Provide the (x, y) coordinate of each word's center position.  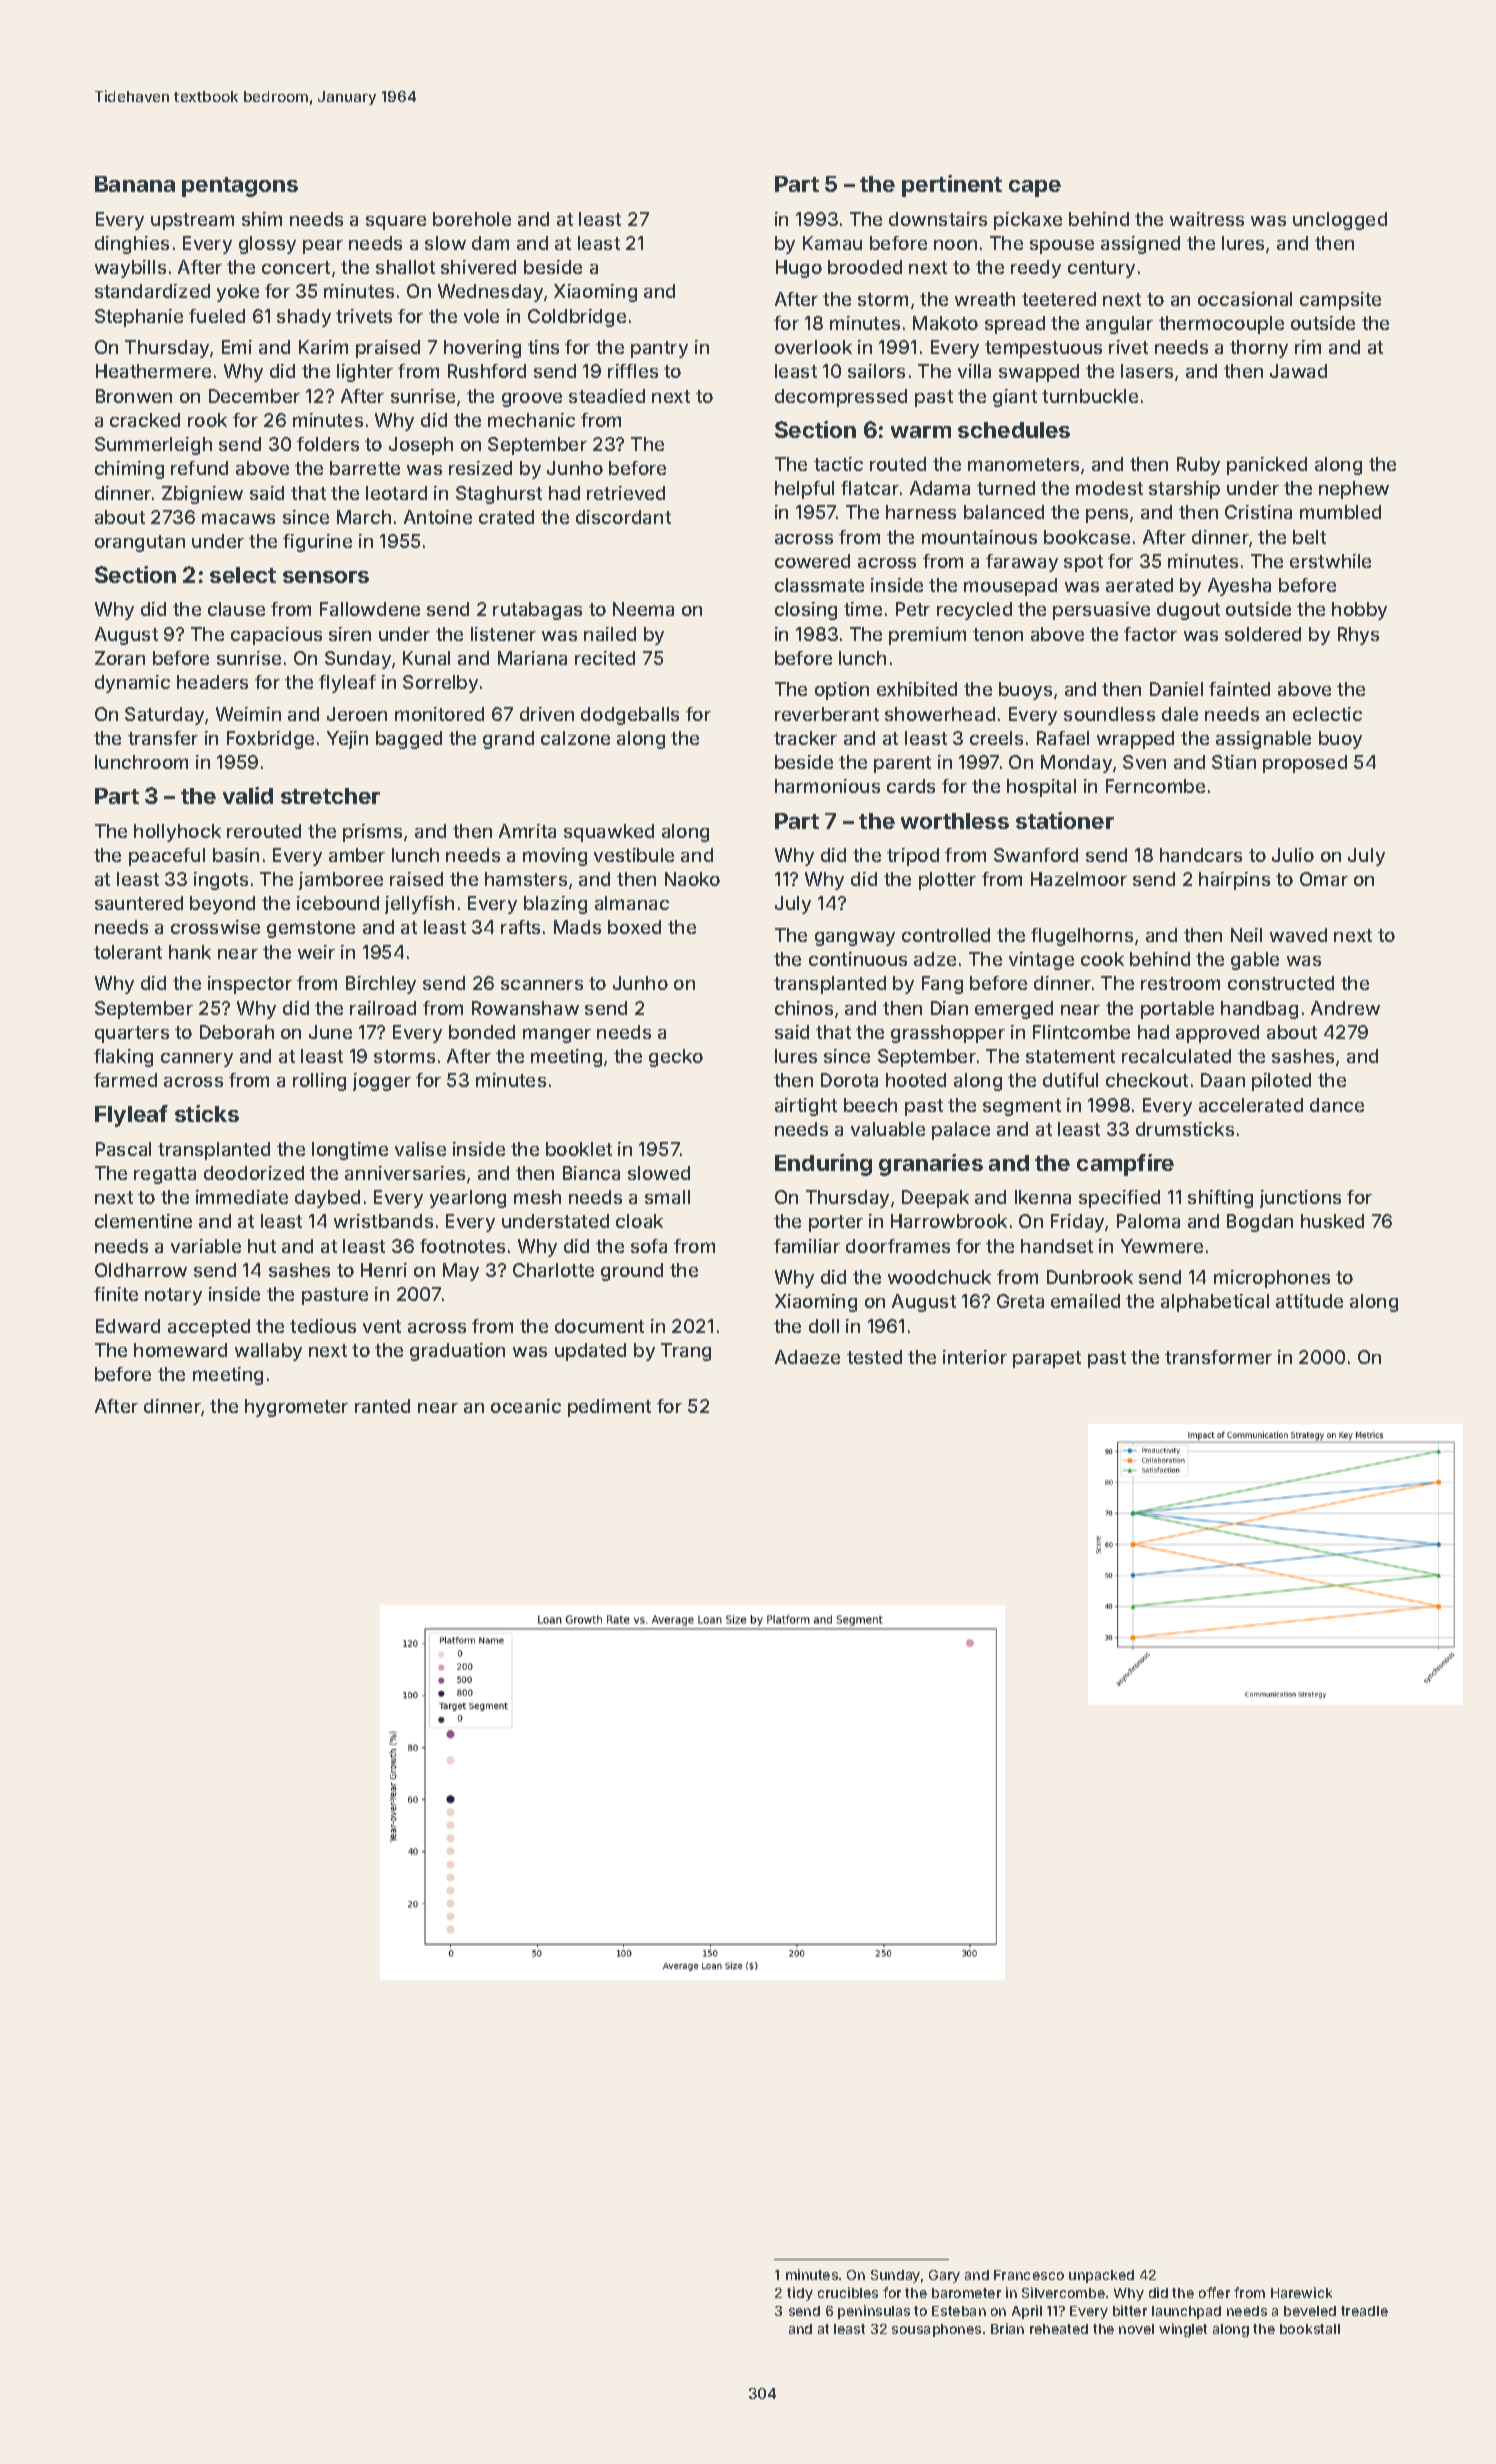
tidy (800, 2294)
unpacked (1101, 2276)
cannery (197, 1060)
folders (328, 444)
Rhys (1358, 636)
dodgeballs (630, 716)
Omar (1324, 879)
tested (874, 1357)
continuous (858, 959)
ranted (382, 1406)
